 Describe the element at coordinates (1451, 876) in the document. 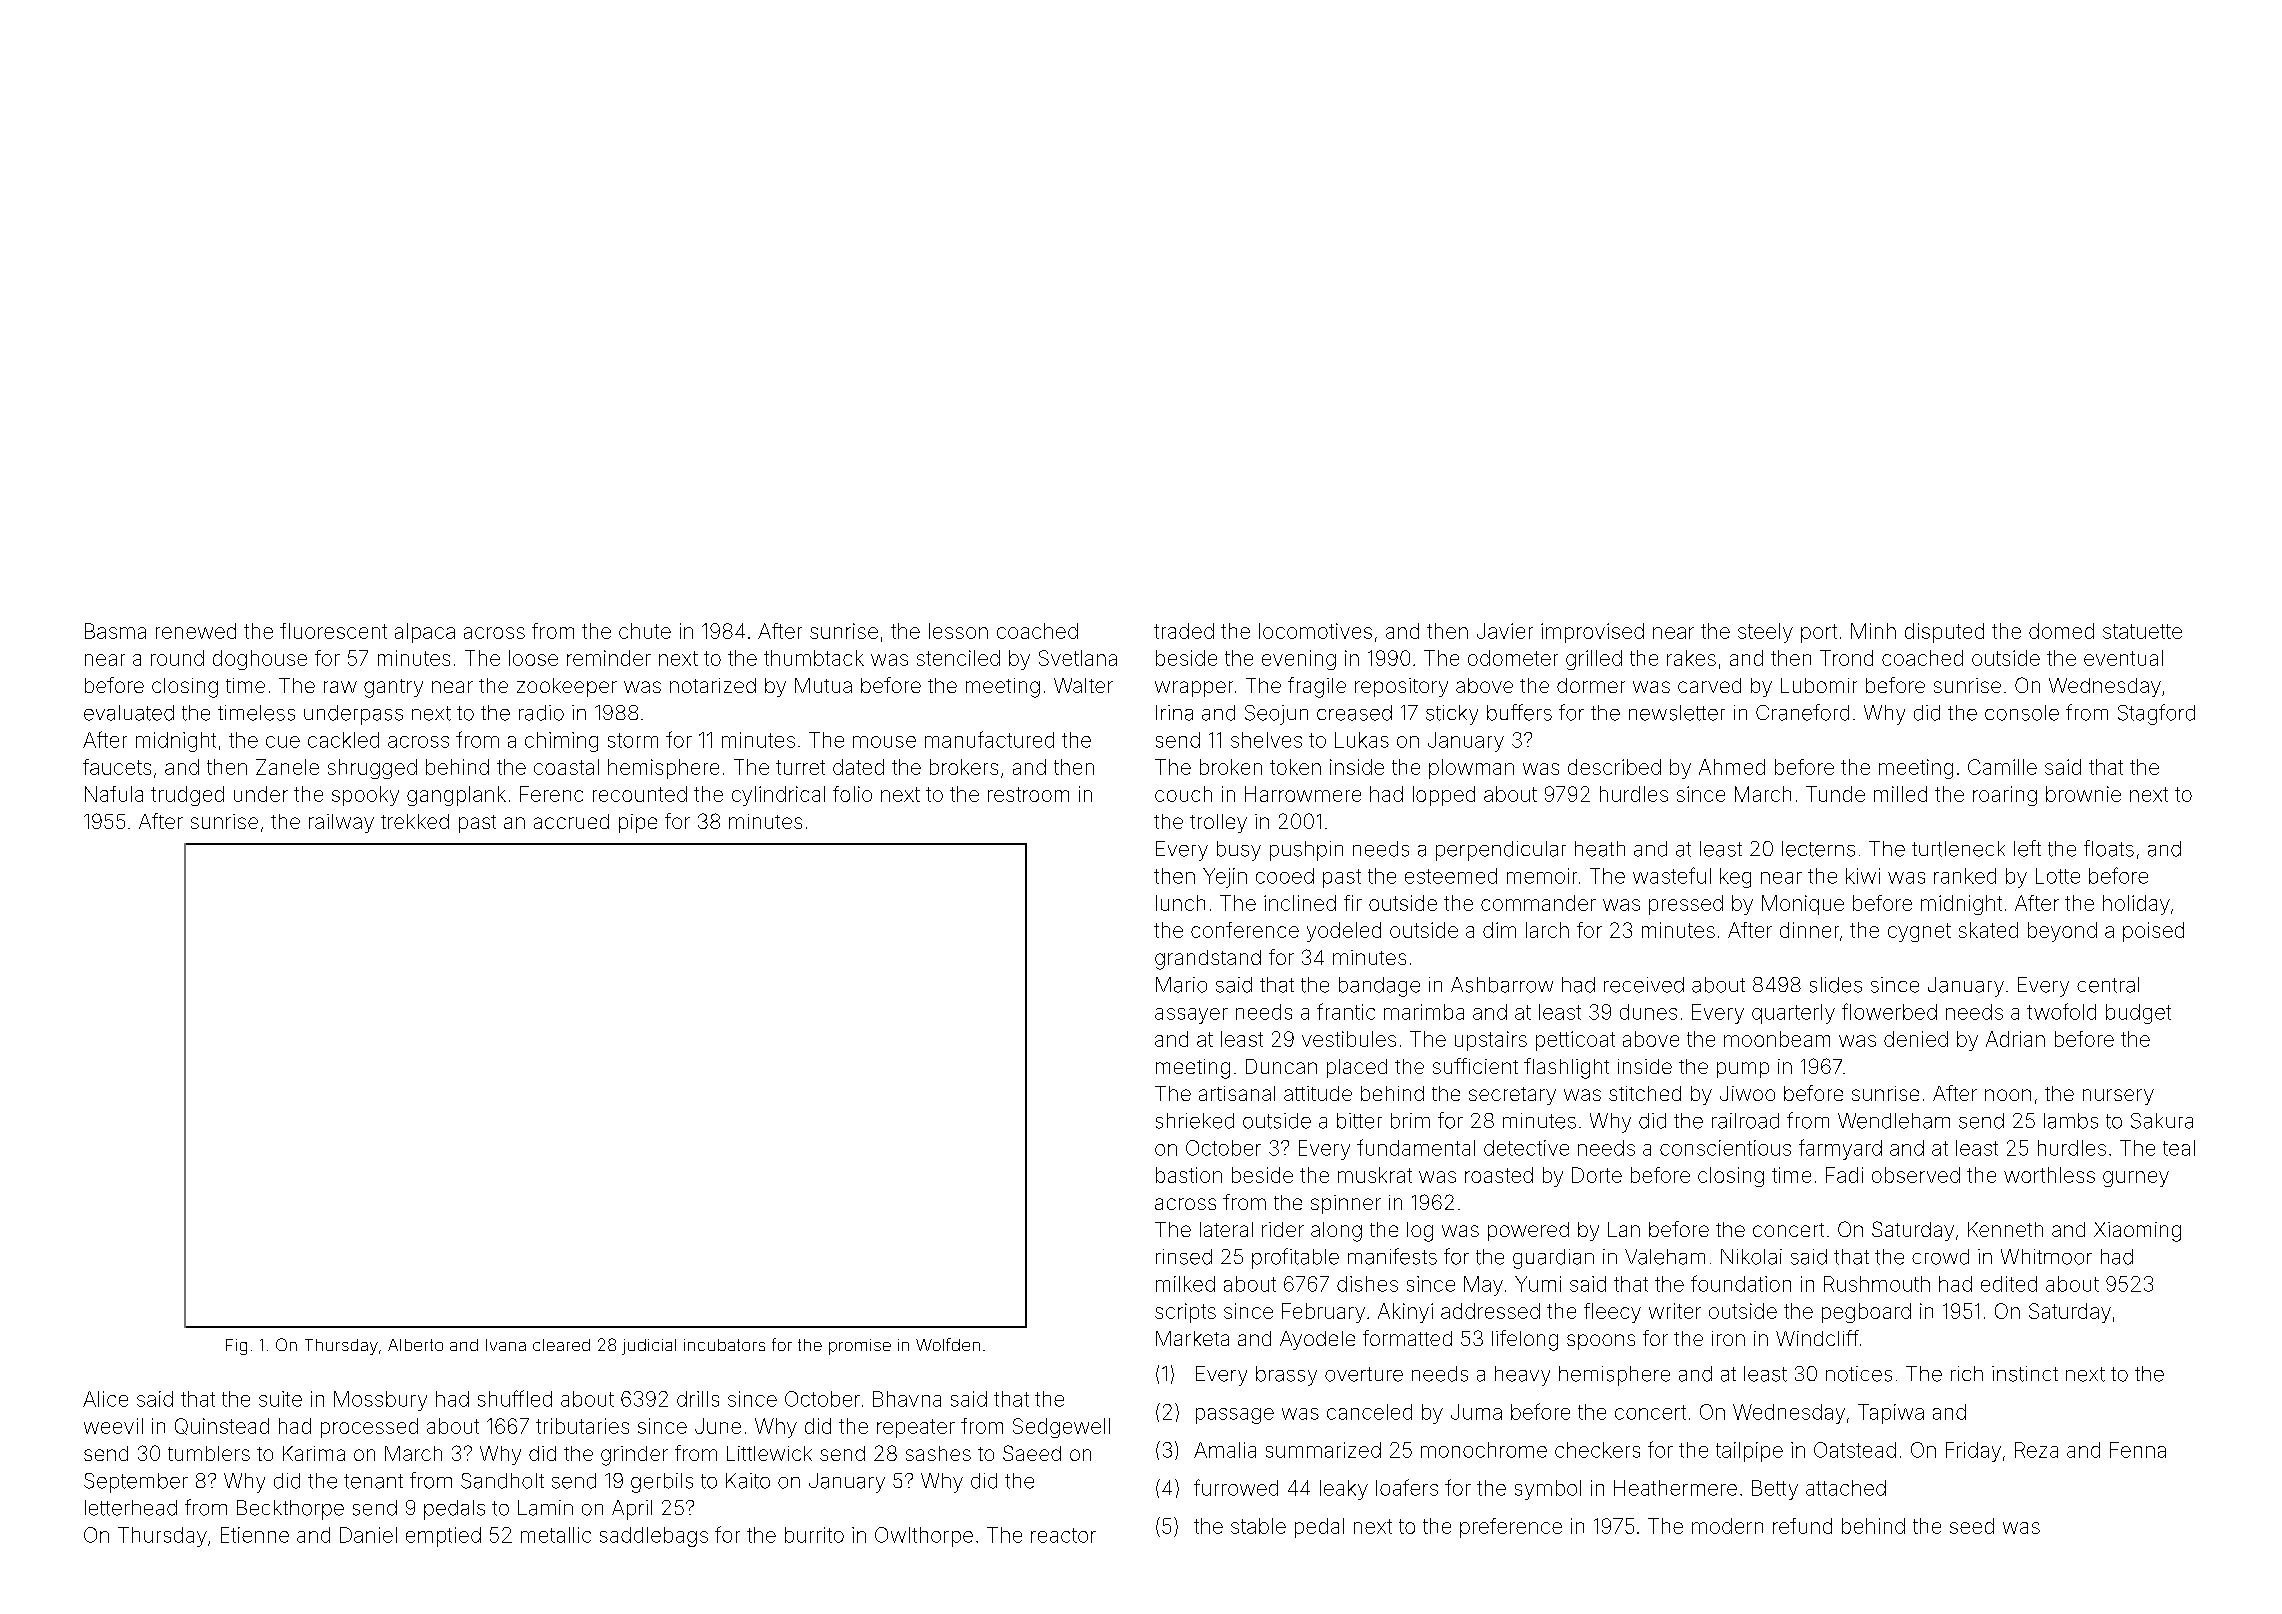

I see `esteemed` at that location.
